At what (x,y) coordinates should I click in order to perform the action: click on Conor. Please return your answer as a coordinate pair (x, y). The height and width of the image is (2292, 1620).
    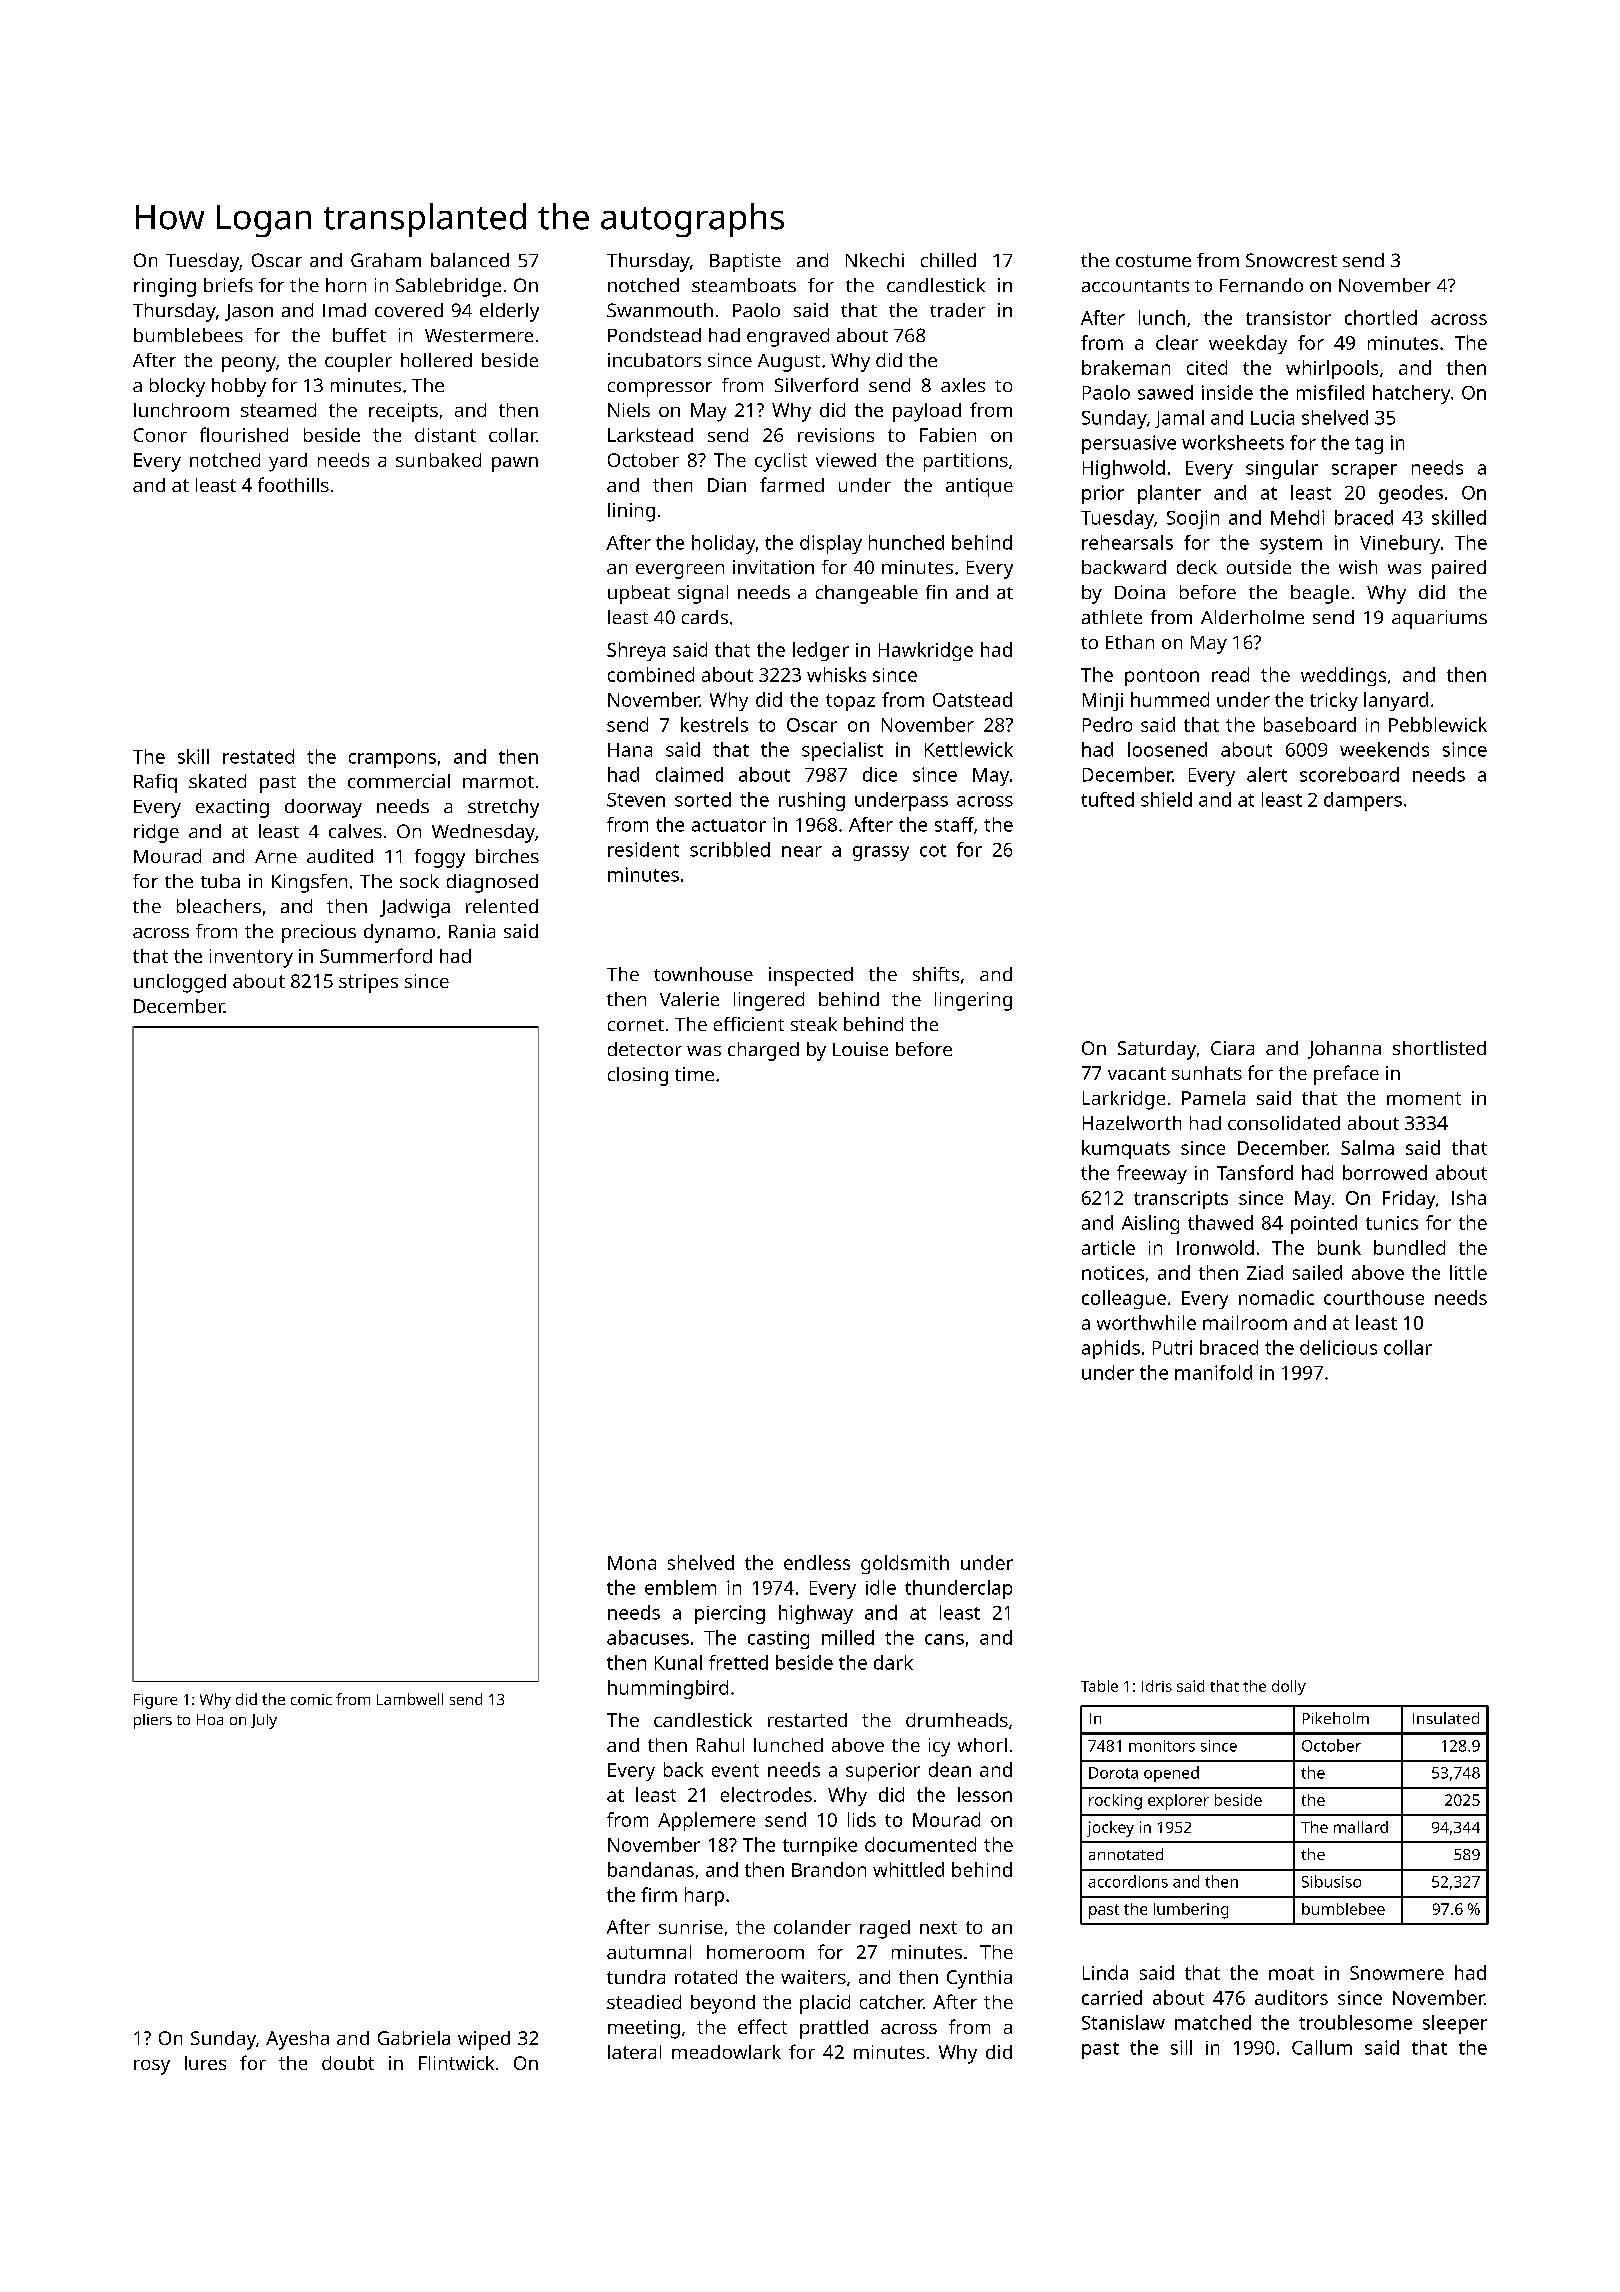
    Looking at the image, I should click on (160, 435).
